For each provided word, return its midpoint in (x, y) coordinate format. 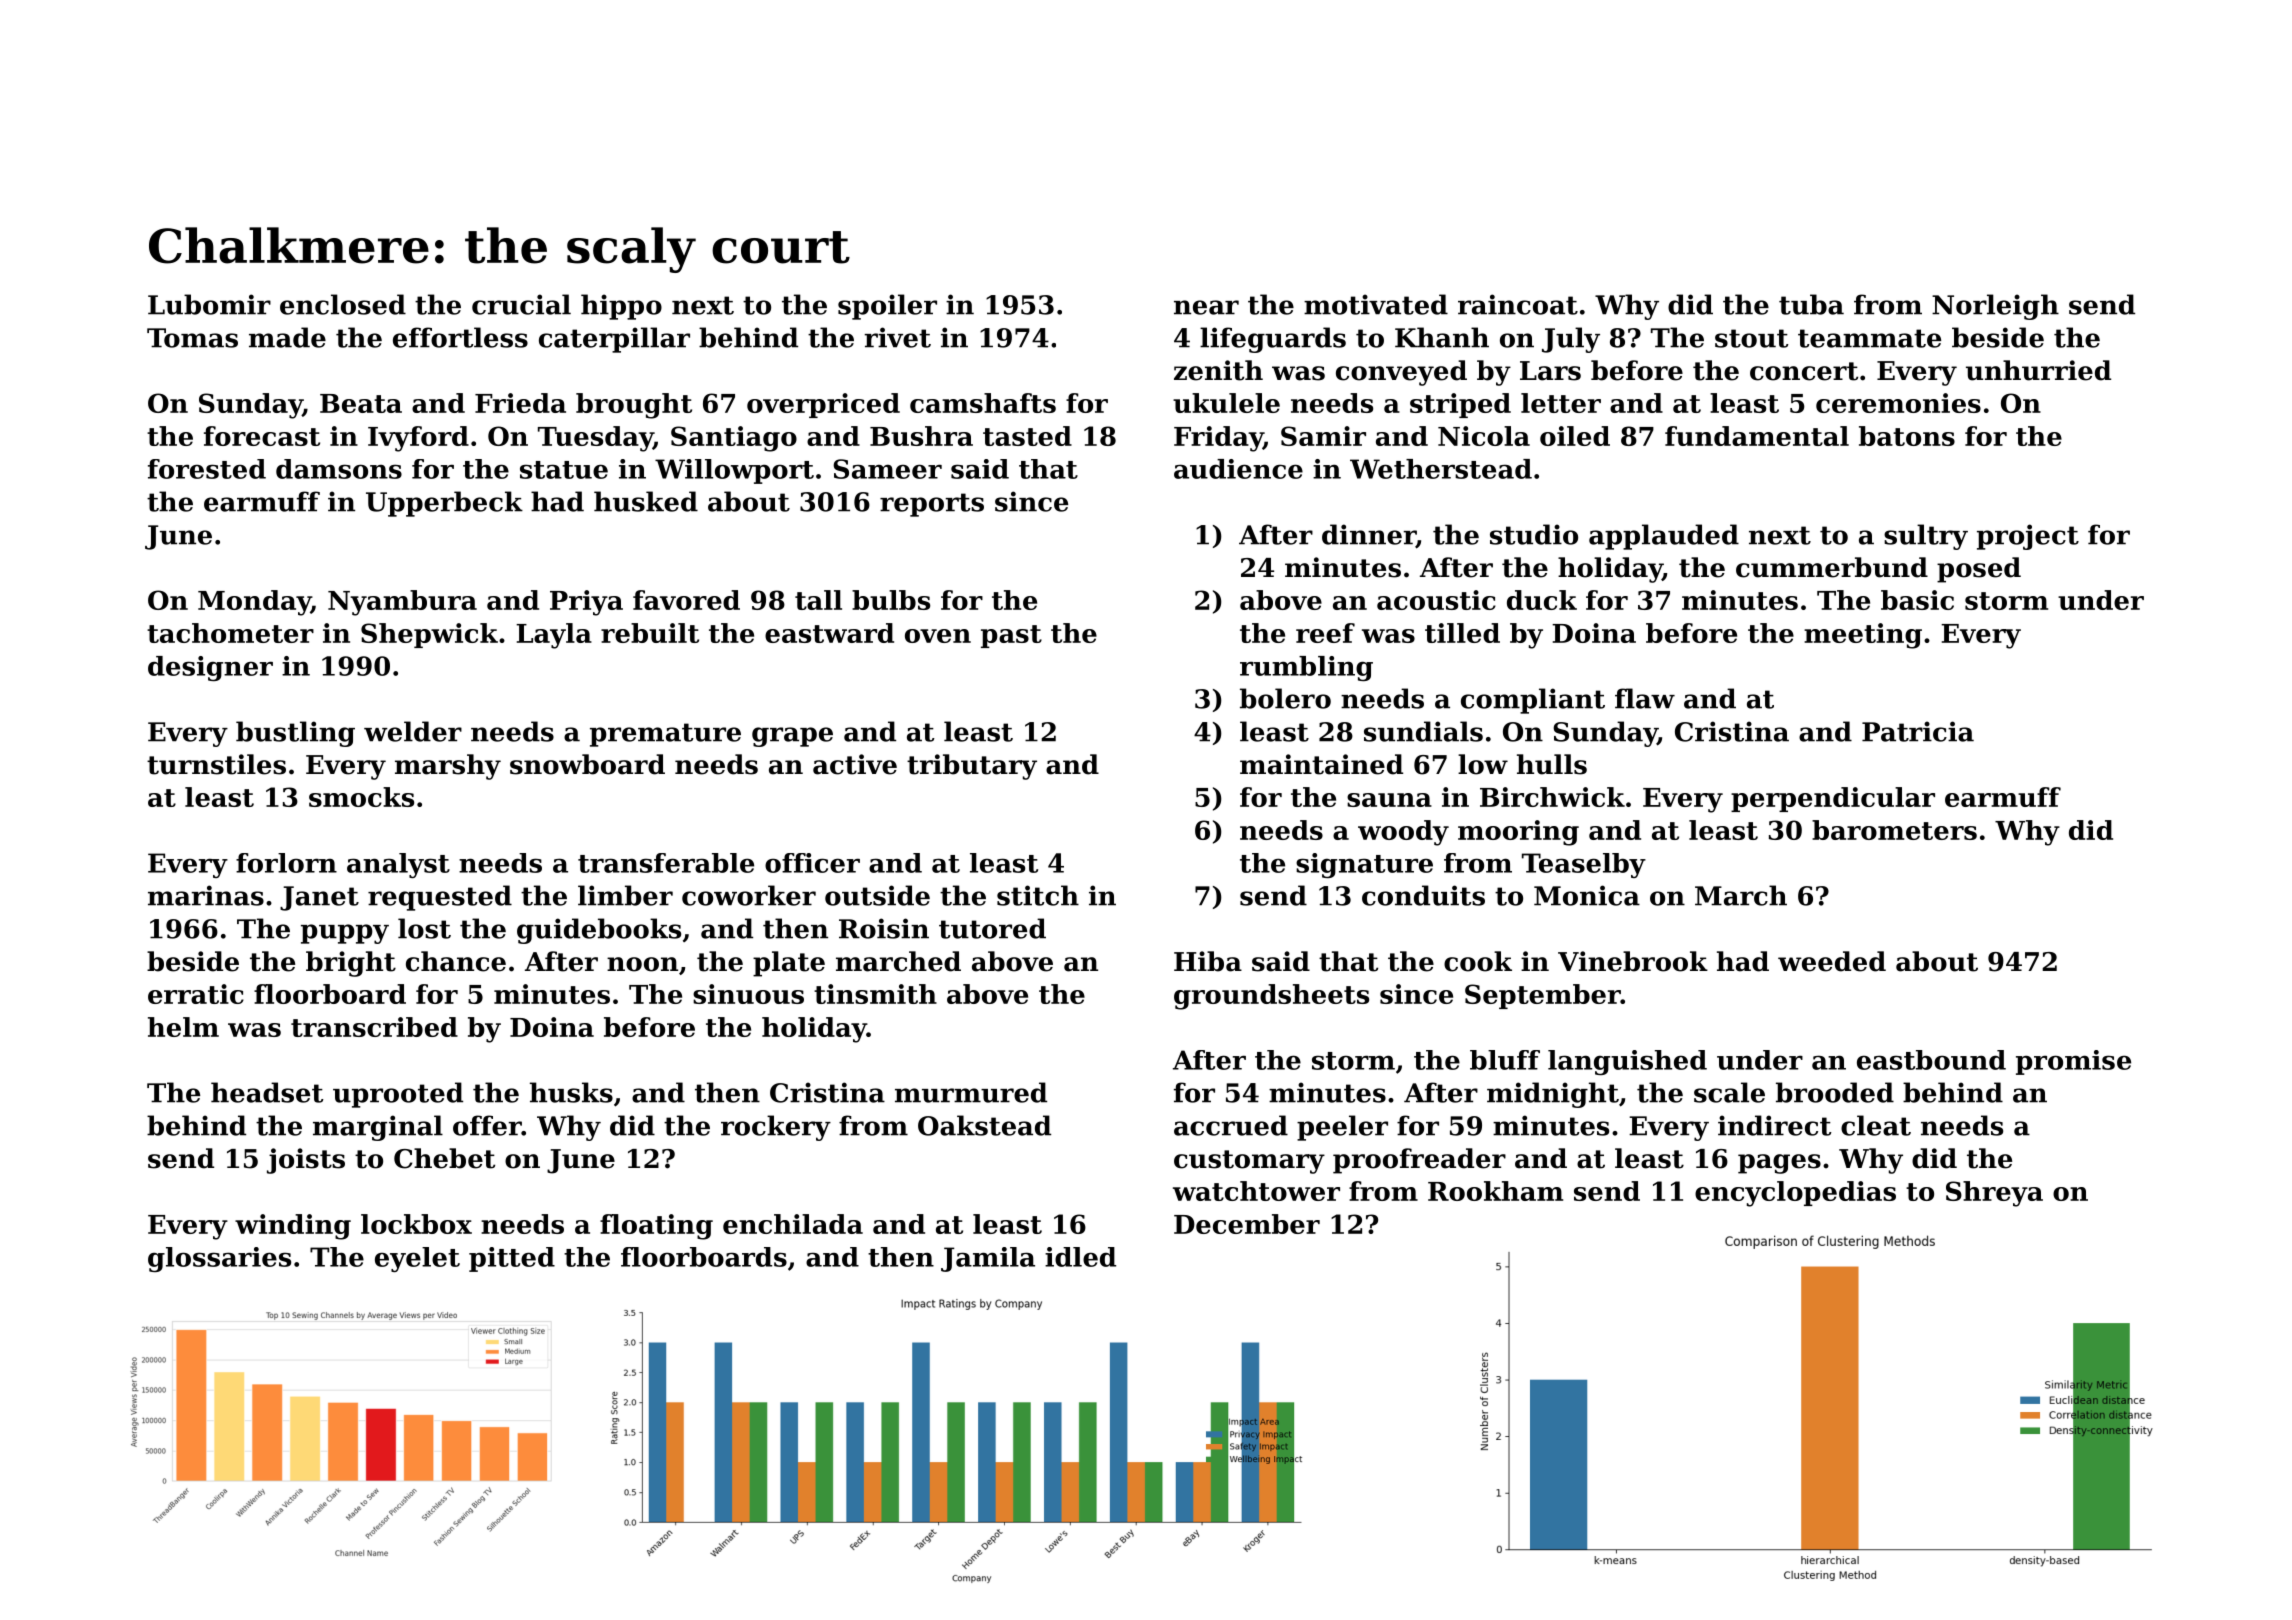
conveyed (1401, 373)
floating (656, 1227)
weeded (1832, 961)
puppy (345, 934)
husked (646, 501)
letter (1561, 403)
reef (1325, 633)
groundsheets (1271, 997)
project (2028, 537)
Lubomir (209, 304)
